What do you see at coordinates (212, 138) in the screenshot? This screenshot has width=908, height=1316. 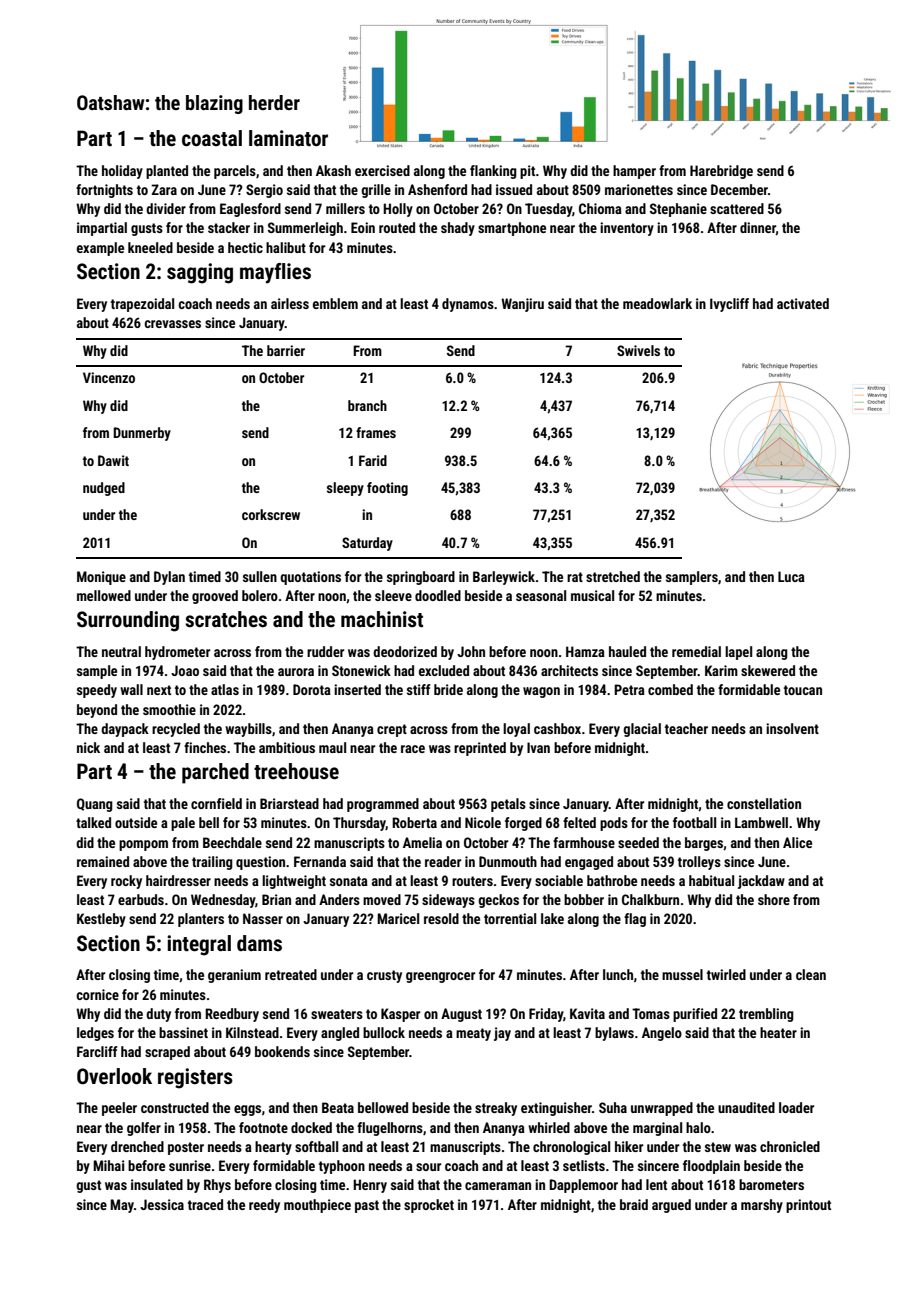 I see `coastal` at bounding box center [212, 138].
